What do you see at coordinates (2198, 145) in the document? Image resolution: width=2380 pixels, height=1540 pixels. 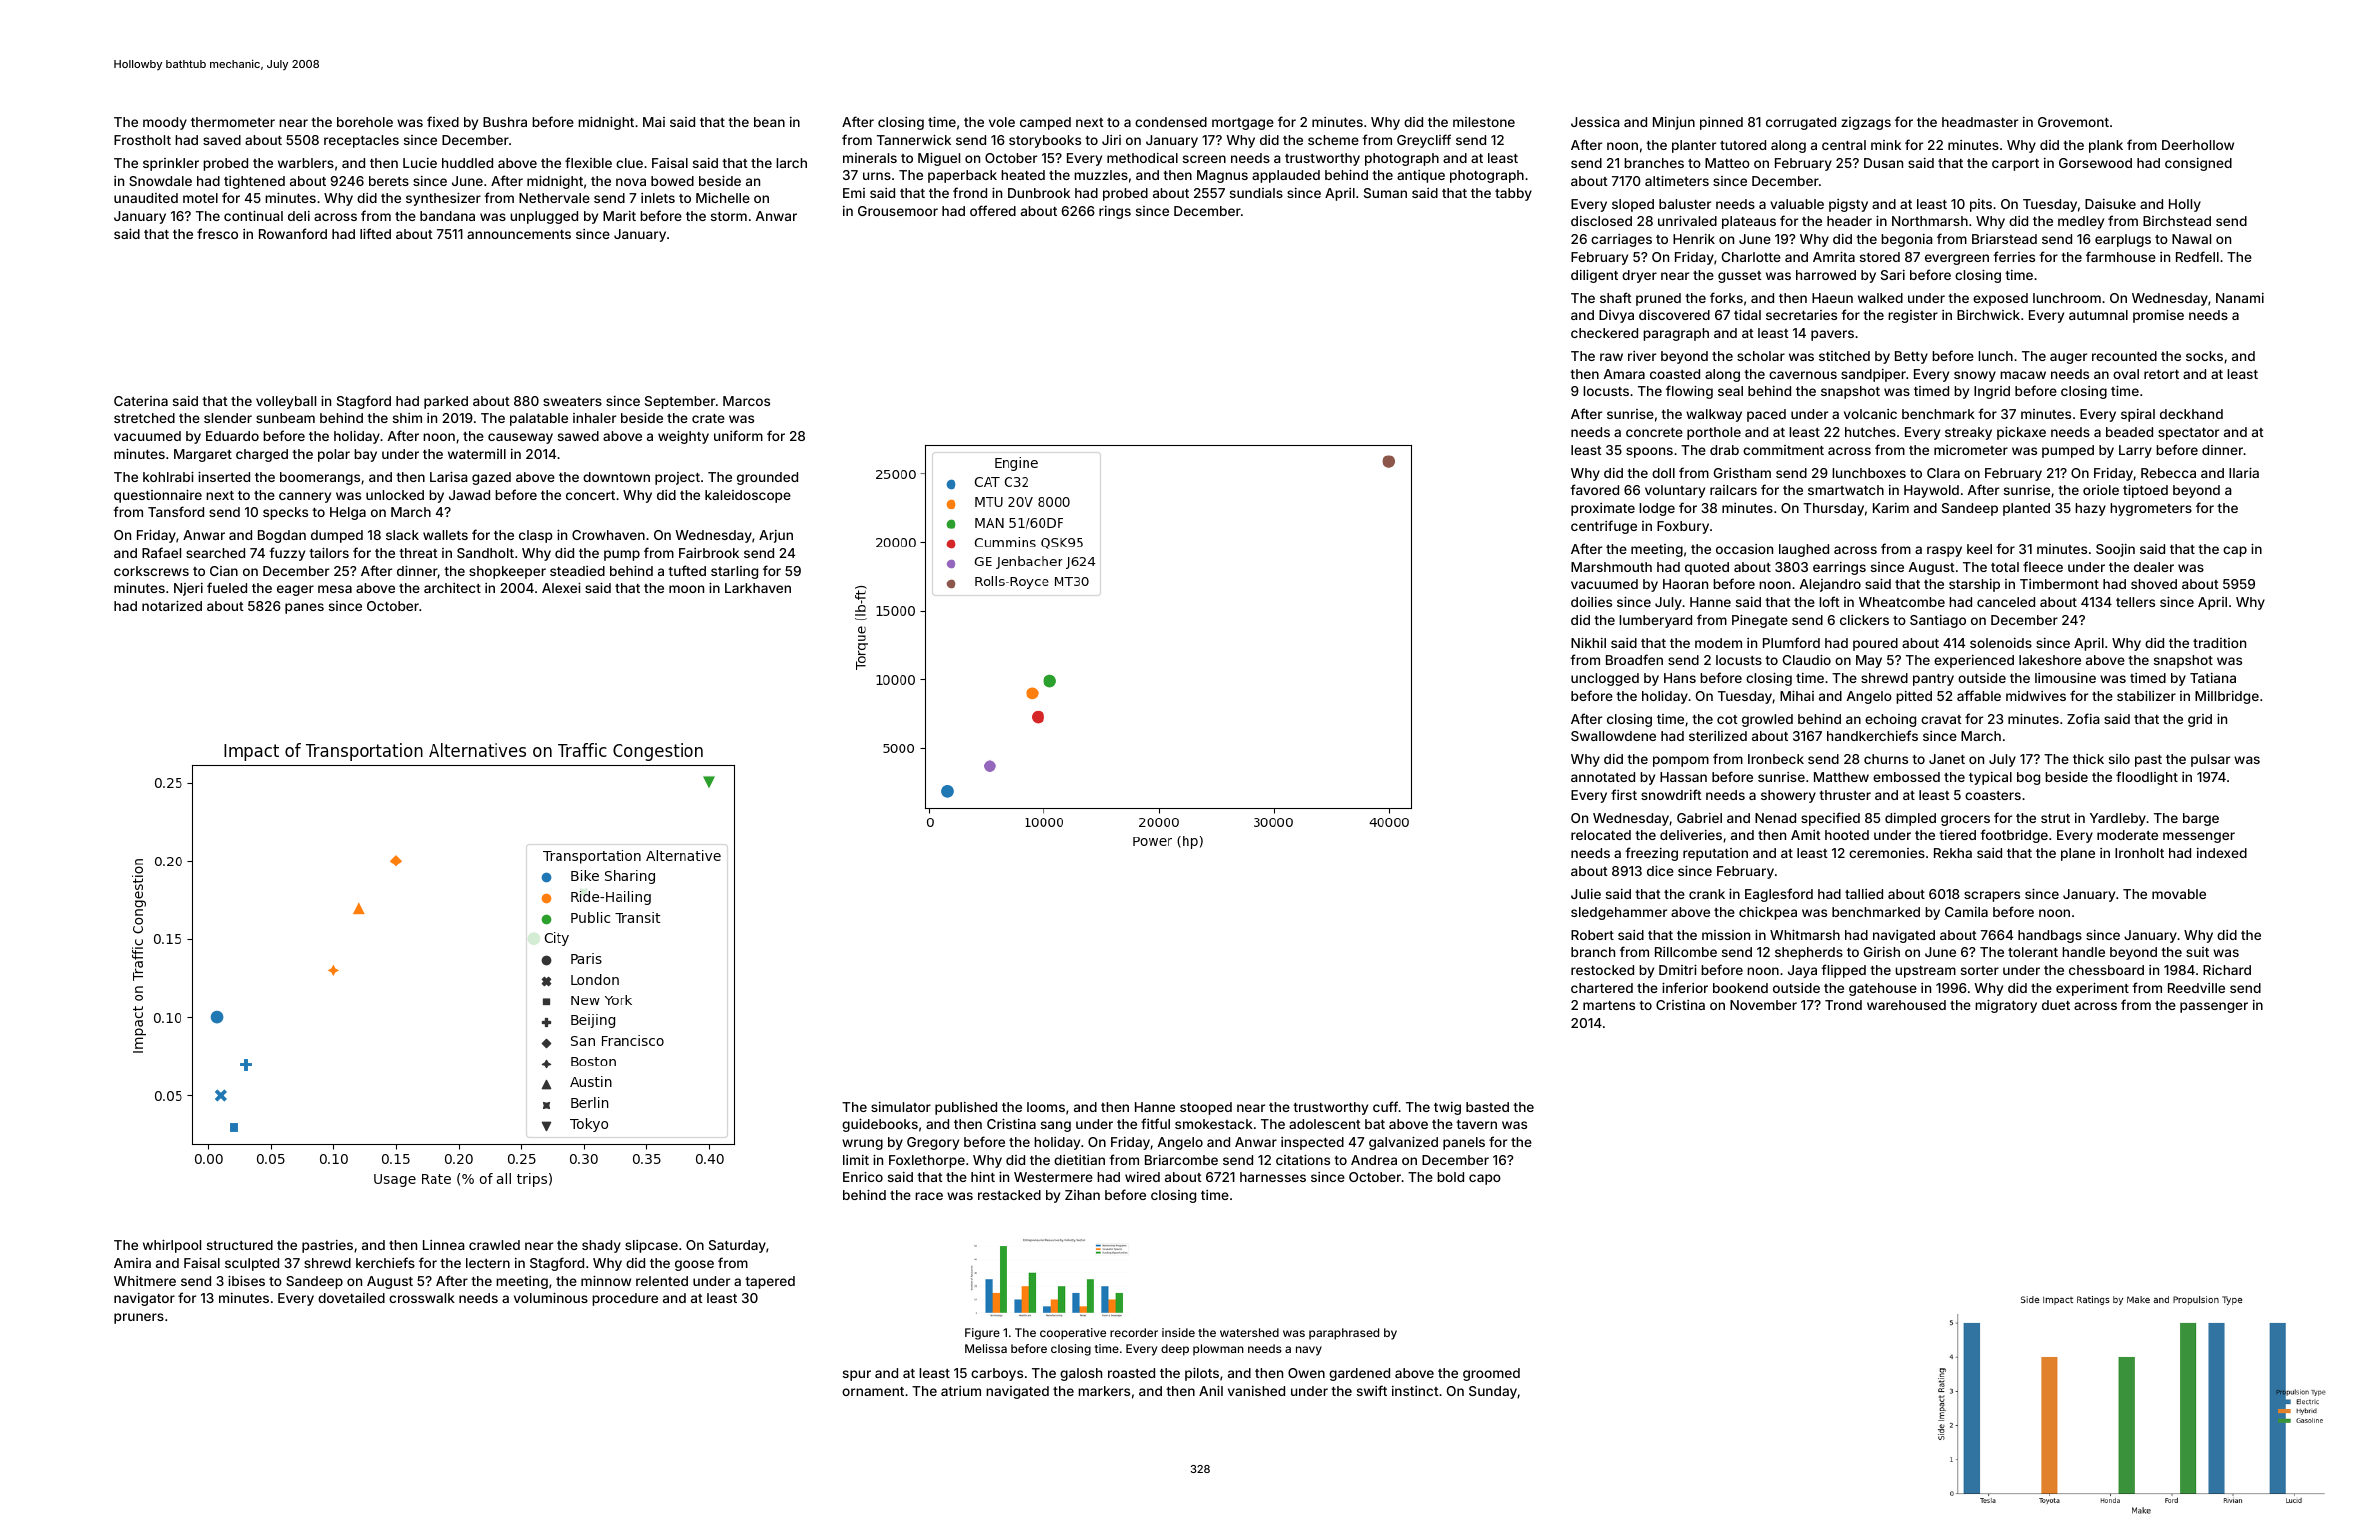 I see `Deerhollow` at bounding box center [2198, 145].
